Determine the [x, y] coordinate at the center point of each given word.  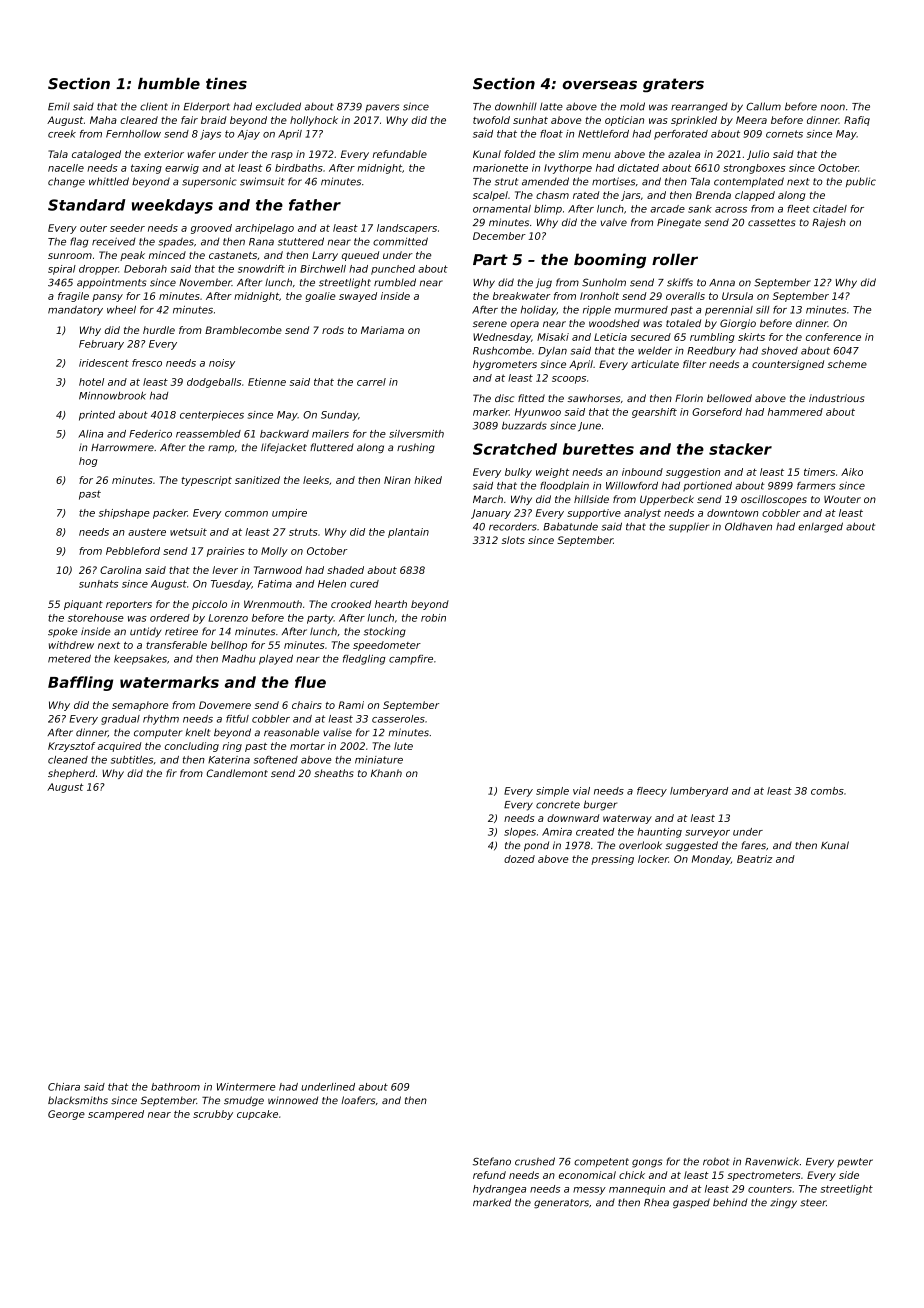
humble [169, 84]
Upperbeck [667, 500]
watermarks [169, 682]
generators [561, 1204]
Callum [763, 106]
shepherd [71, 774]
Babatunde [570, 526]
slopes [520, 833]
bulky [518, 473]
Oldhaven [748, 526]
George [66, 1115]
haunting [659, 833]
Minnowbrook [112, 395]
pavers [382, 108]
